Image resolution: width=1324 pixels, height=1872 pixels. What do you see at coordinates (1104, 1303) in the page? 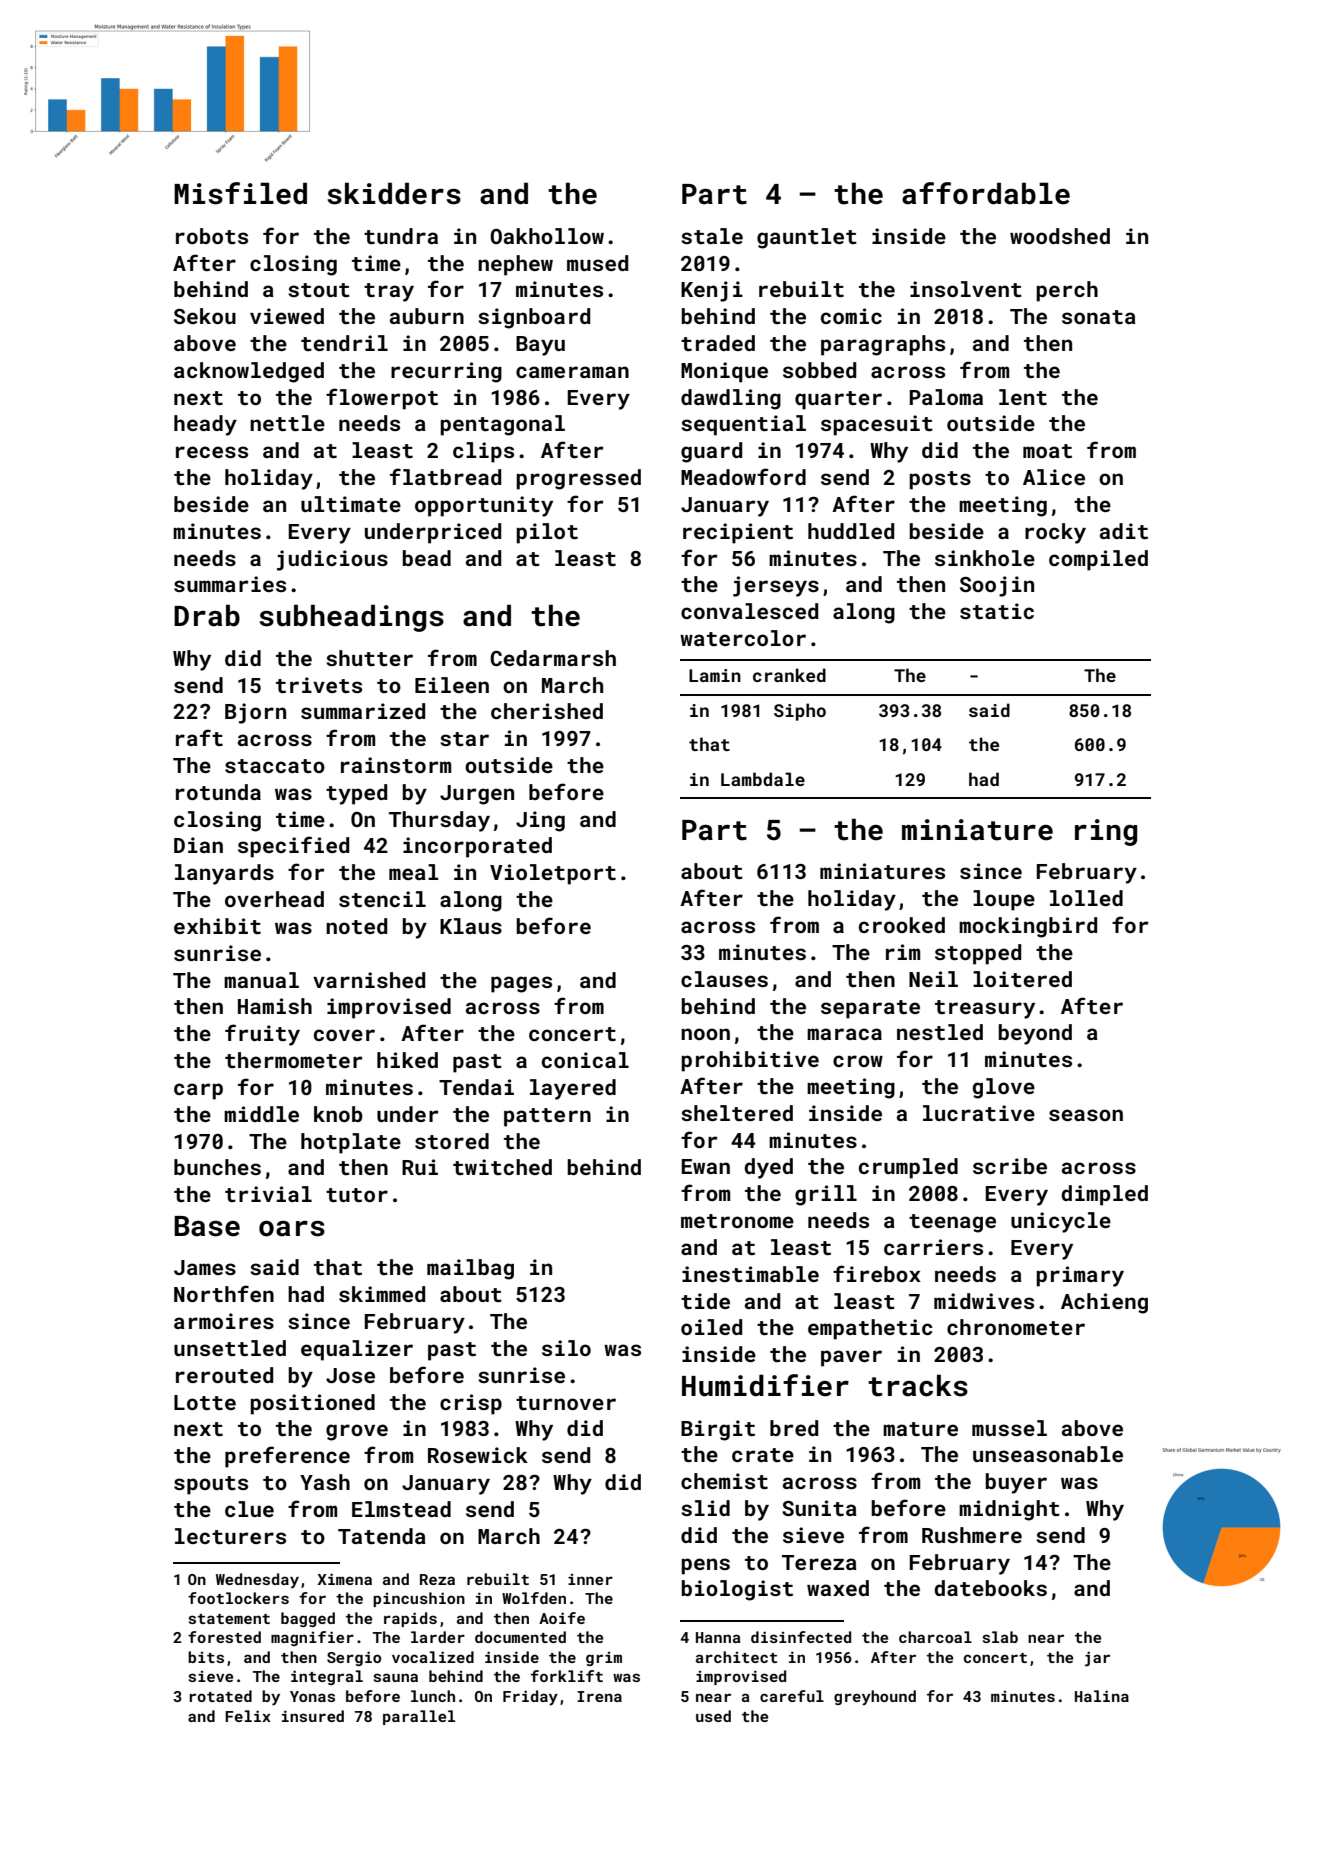
I see `Achieng` at bounding box center [1104, 1303].
